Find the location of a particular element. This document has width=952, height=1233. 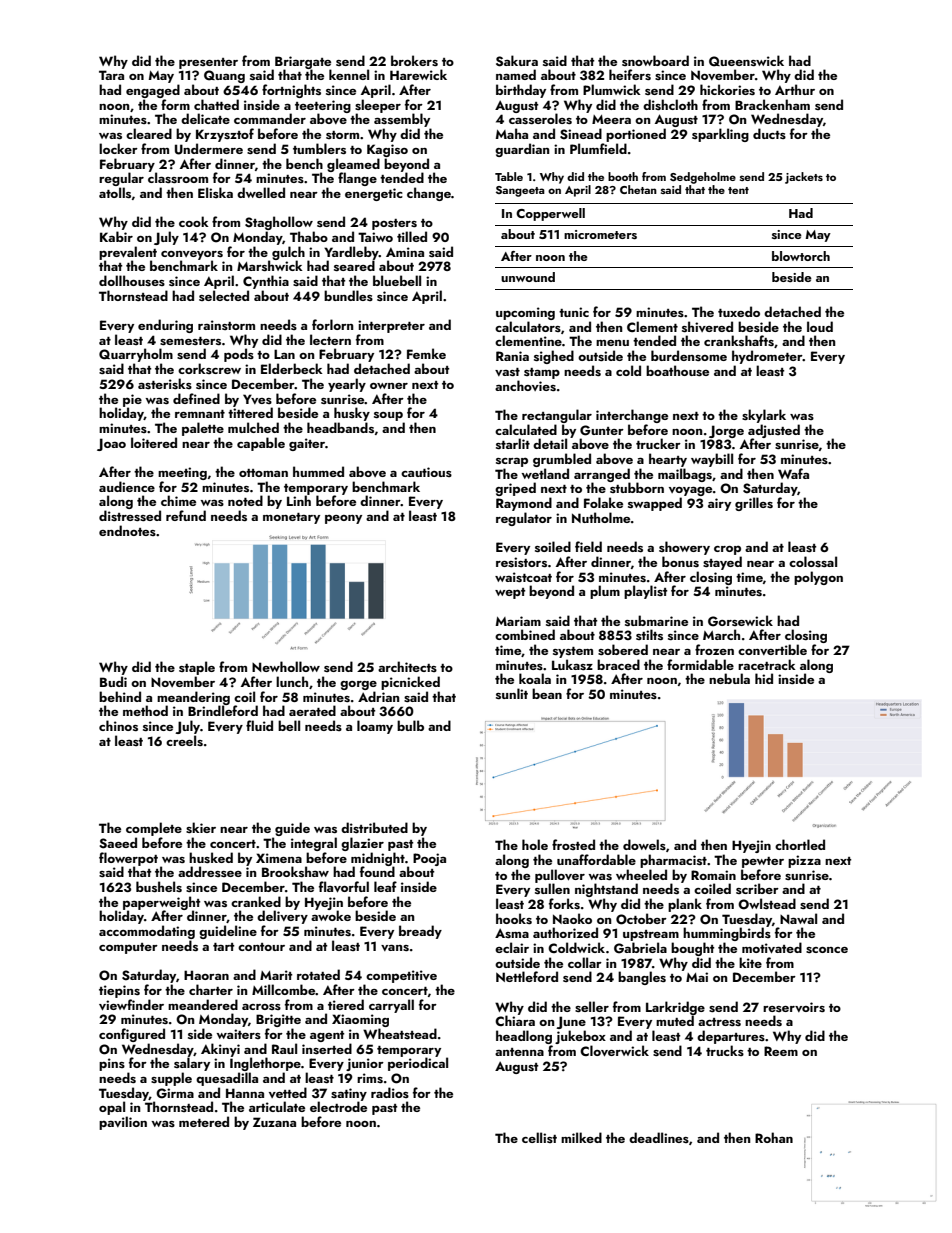

Asma is located at coordinates (512, 933).
